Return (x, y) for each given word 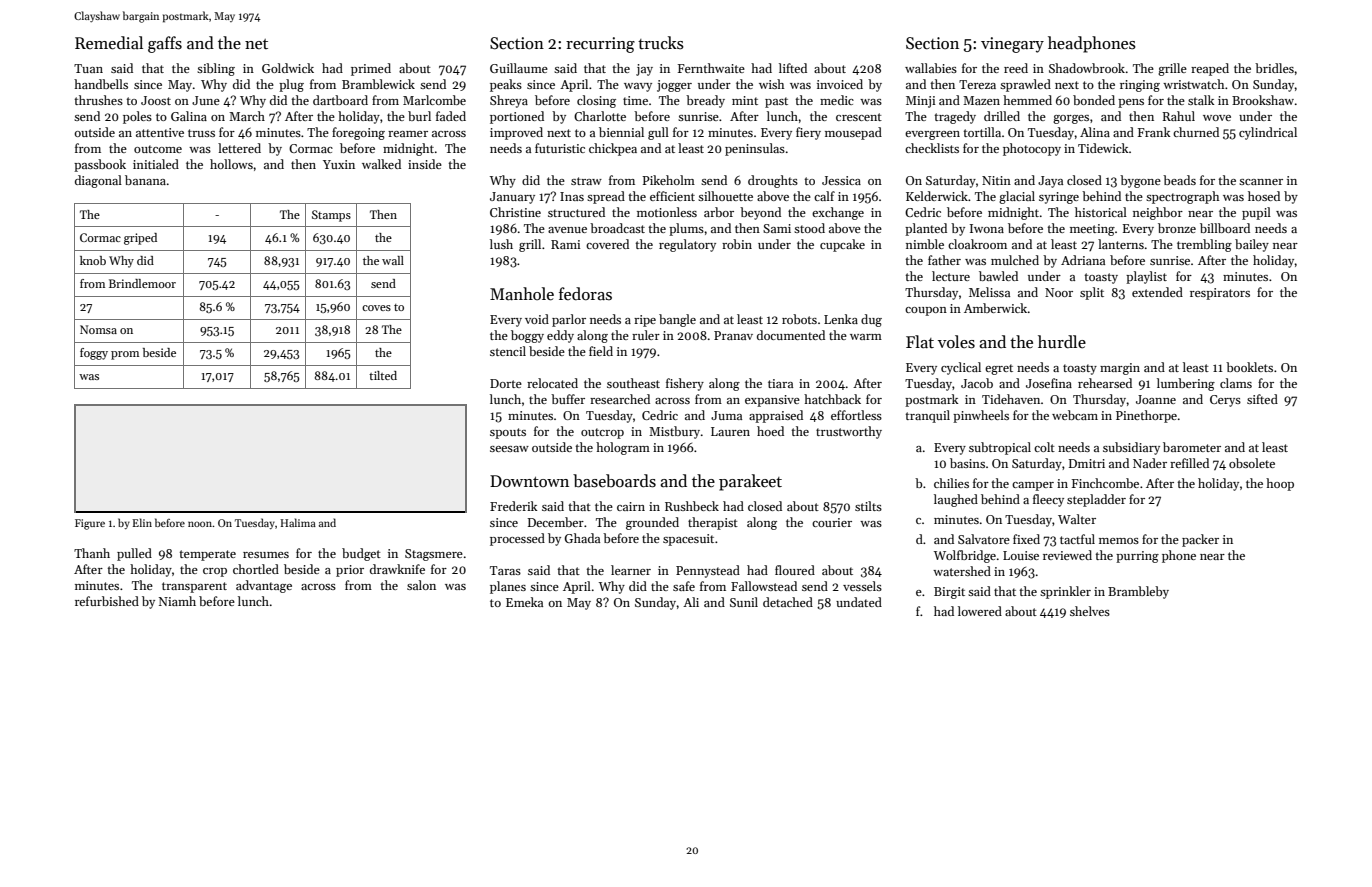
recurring (600, 45)
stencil (508, 351)
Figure (90, 524)
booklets (1249, 367)
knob (93, 260)
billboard (1225, 228)
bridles (1274, 68)
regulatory (687, 245)
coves (376, 308)
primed (371, 69)
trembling (1204, 245)
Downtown (529, 481)
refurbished (107, 601)
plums (686, 229)
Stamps (331, 216)
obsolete (1252, 463)
